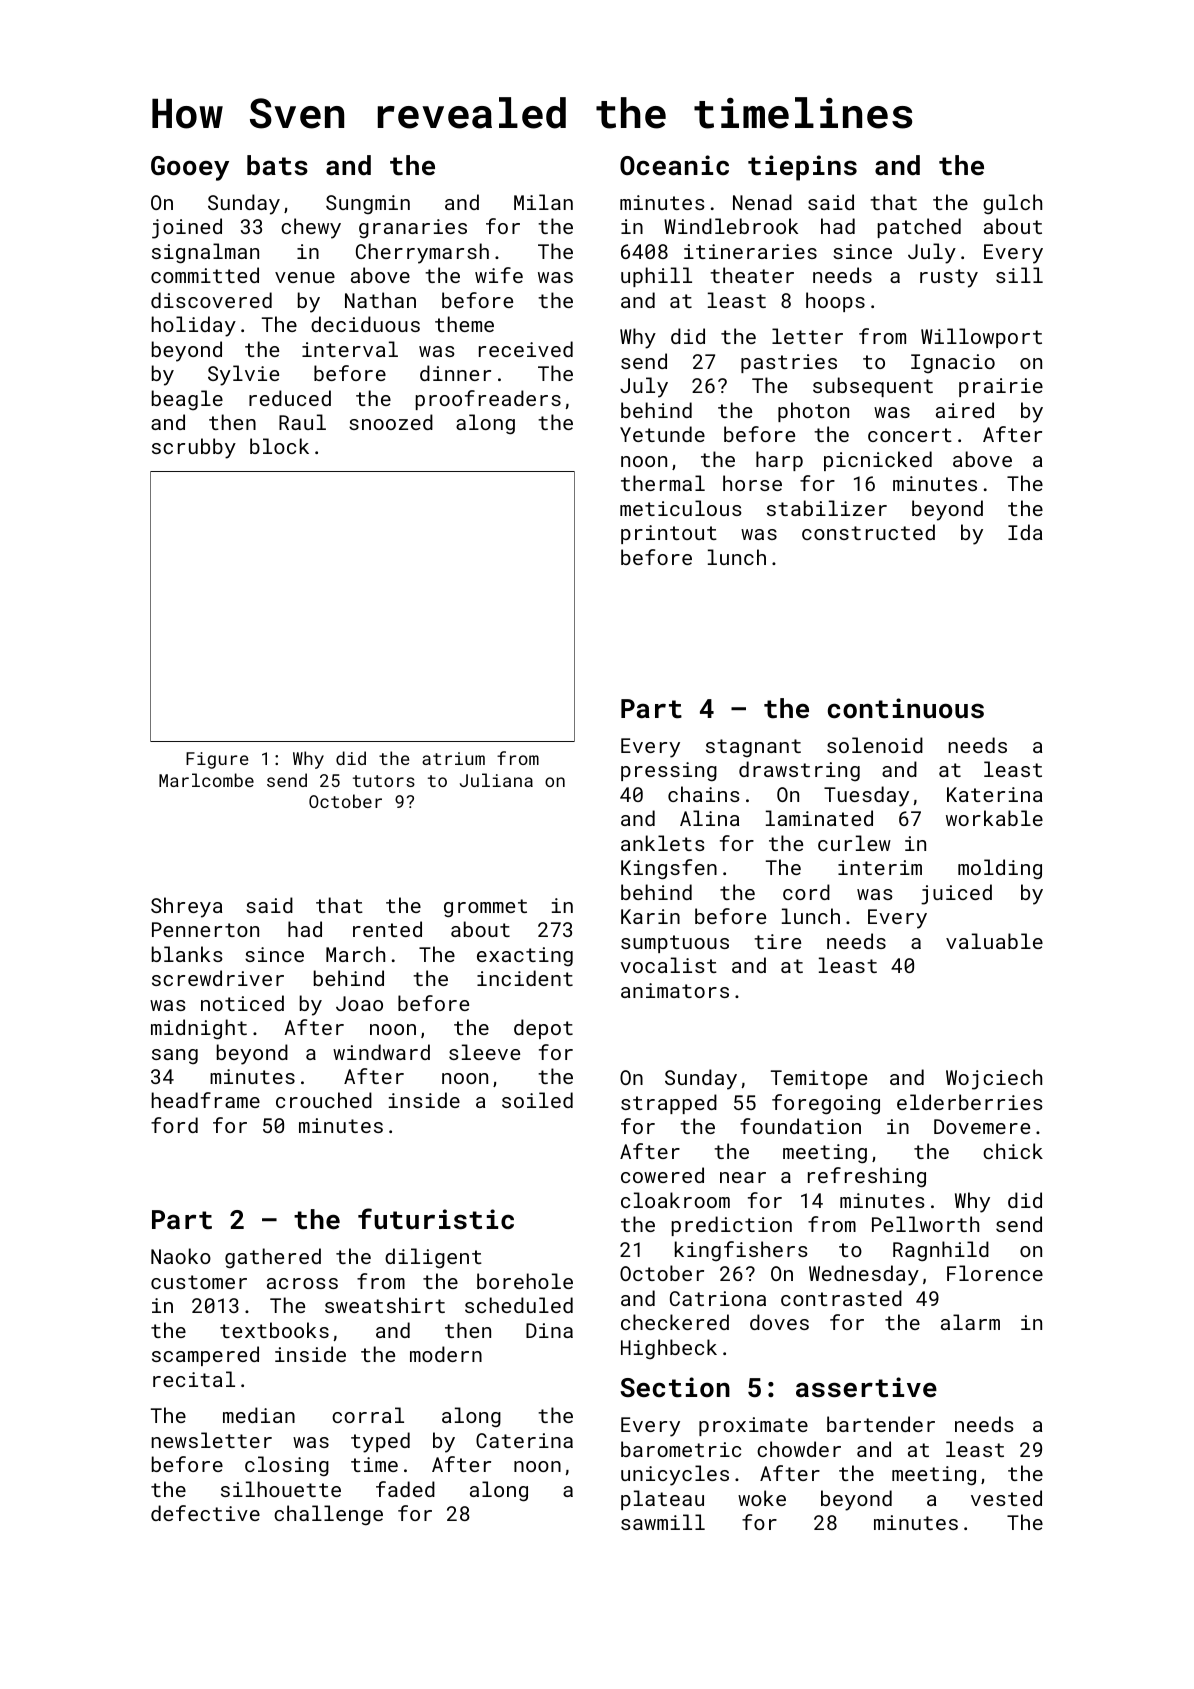  I want to click on Oceanic, so click(674, 165).
